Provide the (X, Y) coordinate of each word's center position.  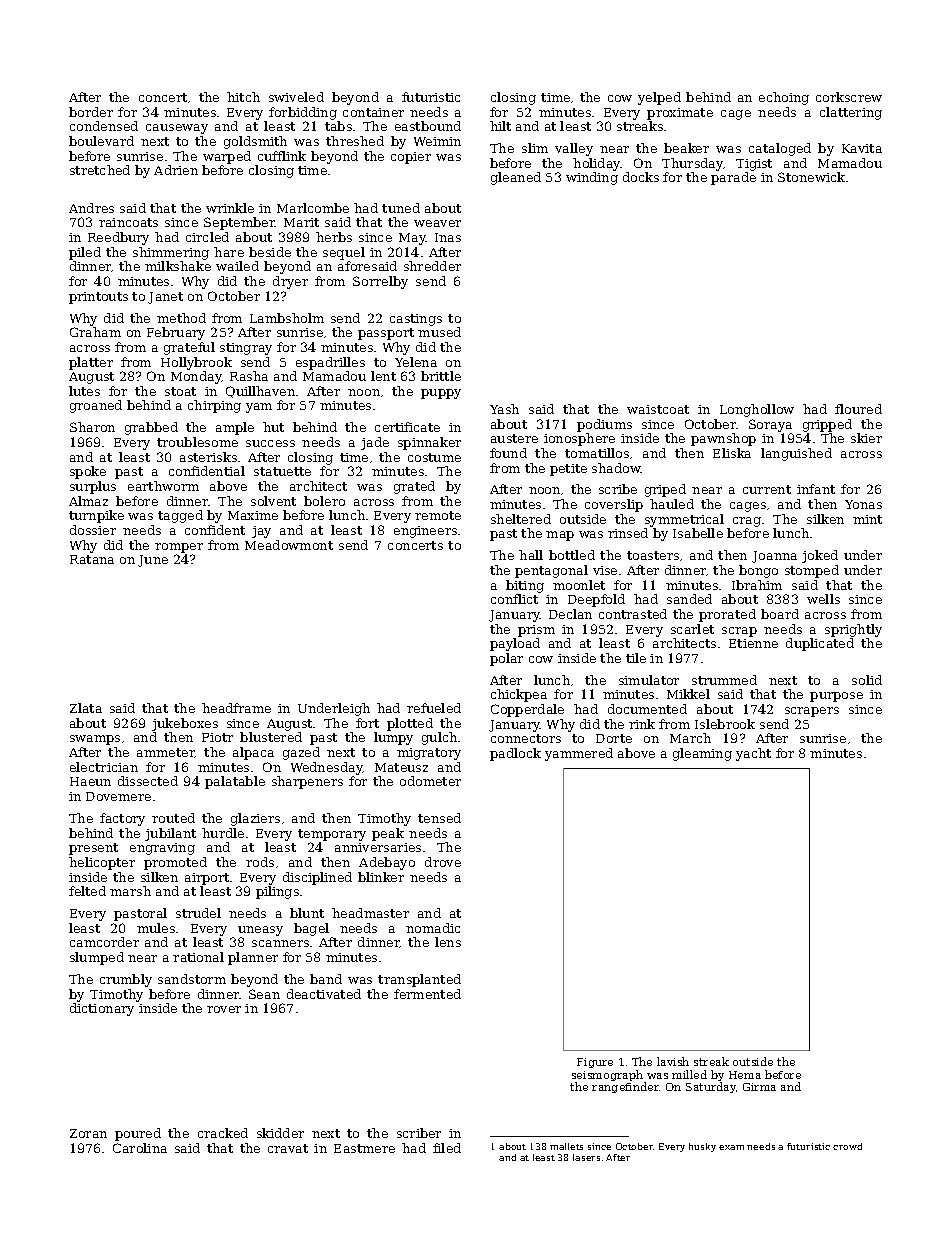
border (91, 112)
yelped (659, 98)
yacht (753, 754)
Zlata (86, 708)
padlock (515, 754)
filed (447, 1148)
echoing (784, 98)
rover (224, 1009)
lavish (673, 1061)
